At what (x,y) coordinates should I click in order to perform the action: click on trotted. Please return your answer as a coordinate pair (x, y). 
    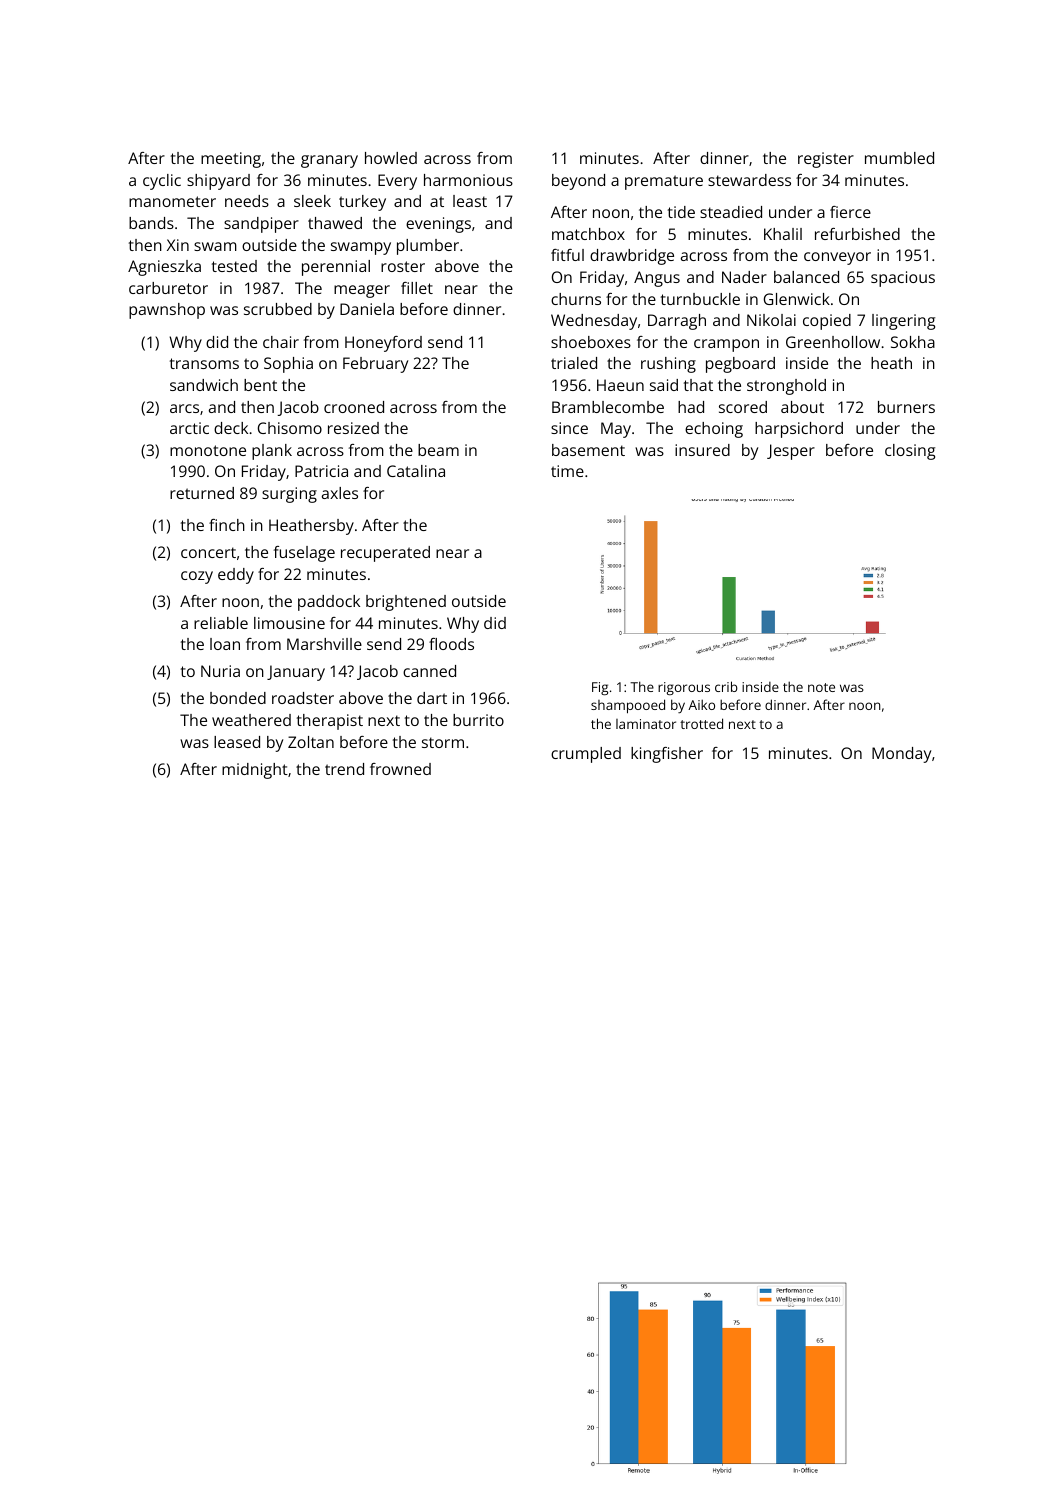
    Looking at the image, I should click on (701, 723).
